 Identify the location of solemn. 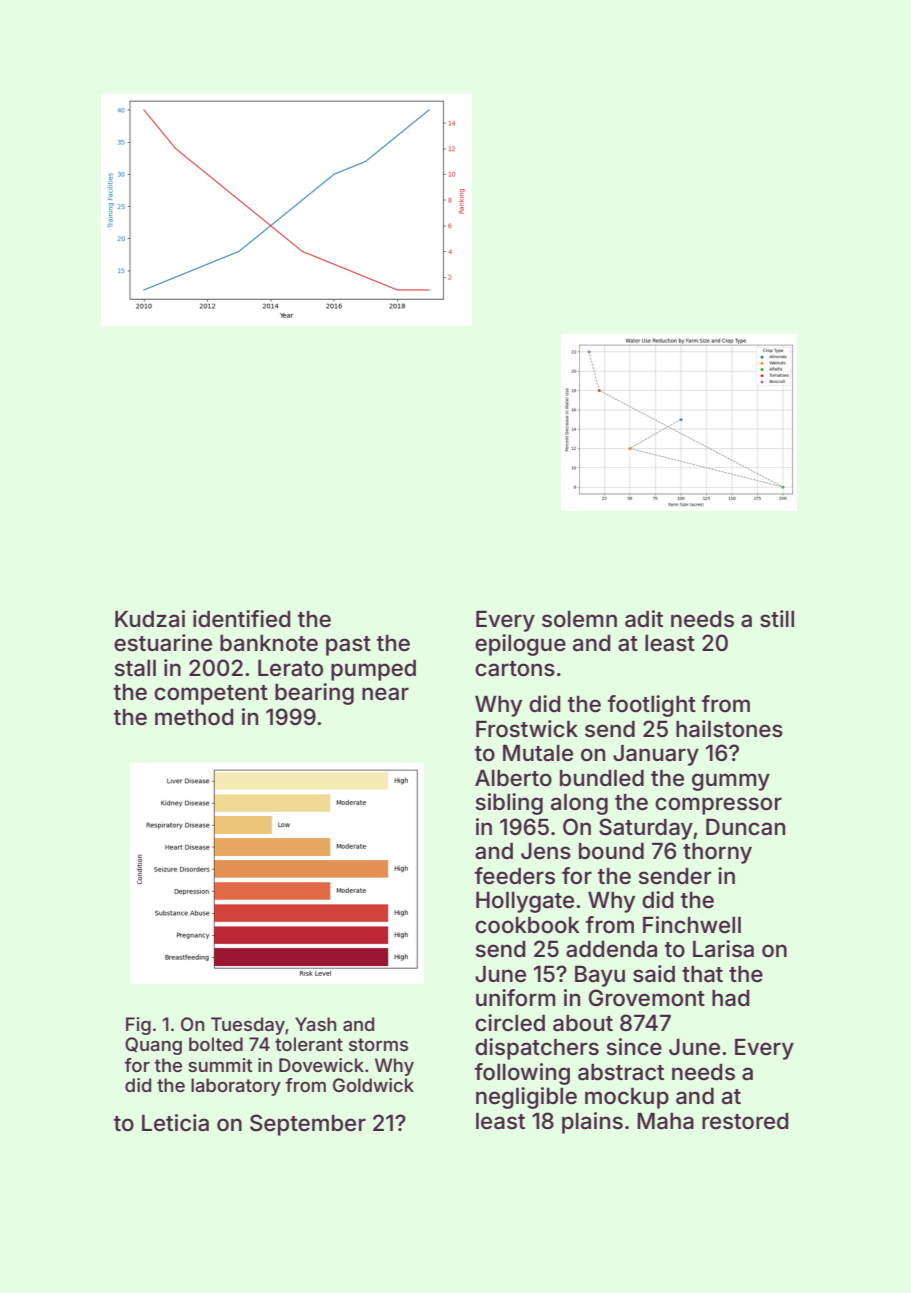
(579, 619).
